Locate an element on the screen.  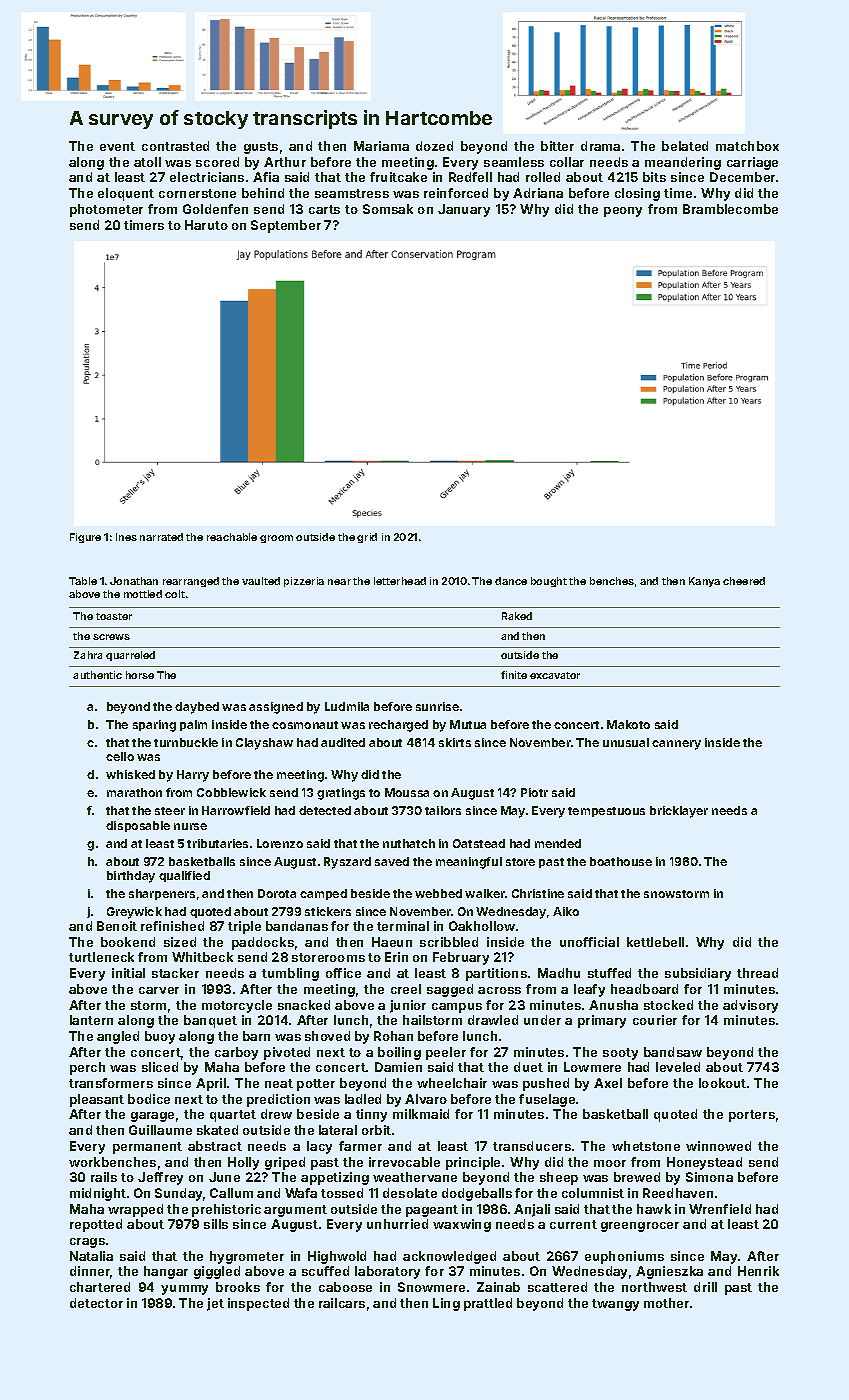
Kanya is located at coordinates (704, 582).
